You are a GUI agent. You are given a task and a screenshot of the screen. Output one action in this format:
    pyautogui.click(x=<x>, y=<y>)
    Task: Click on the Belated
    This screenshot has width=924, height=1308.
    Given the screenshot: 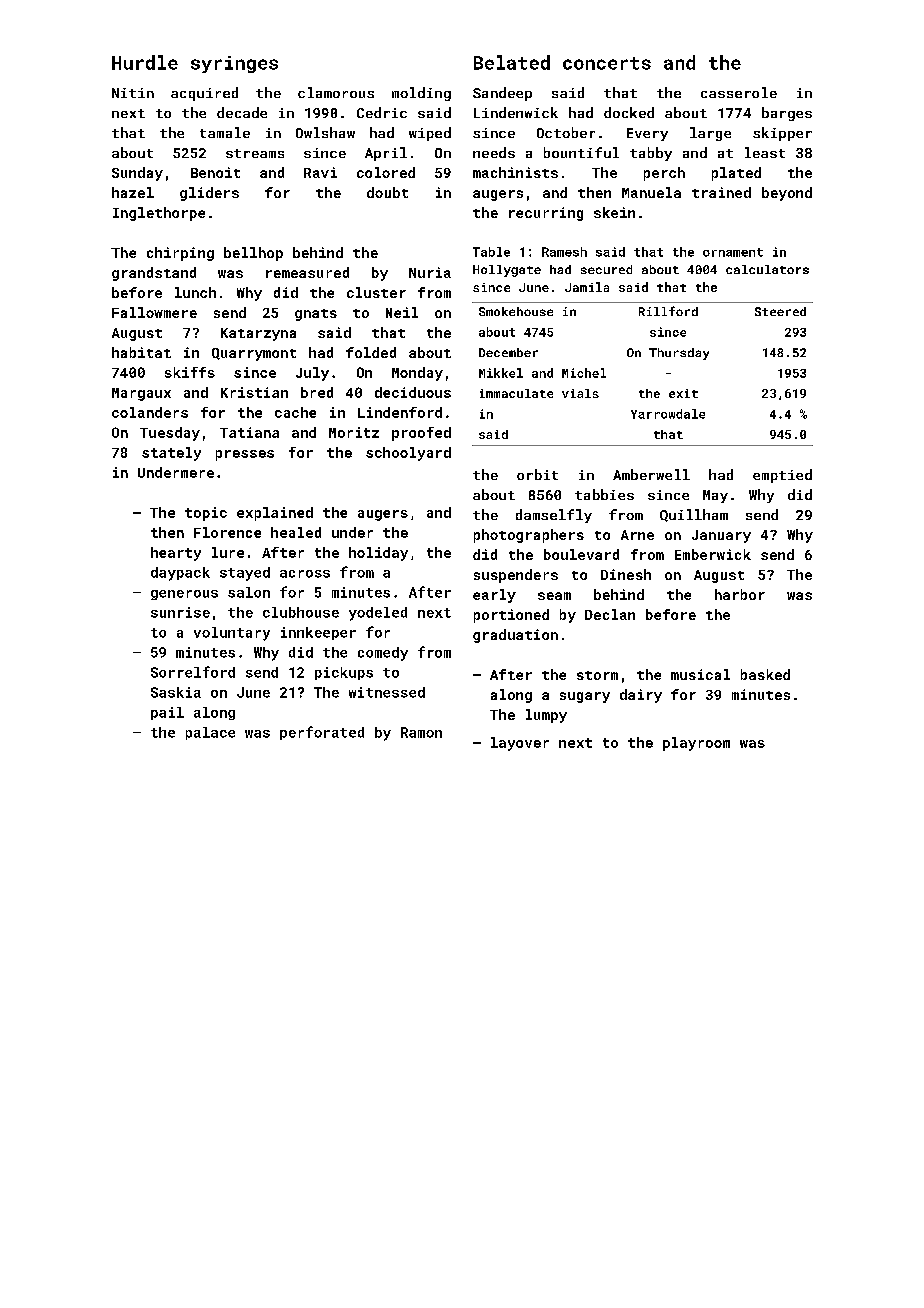 What is the action you would take?
    pyautogui.click(x=512, y=62)
